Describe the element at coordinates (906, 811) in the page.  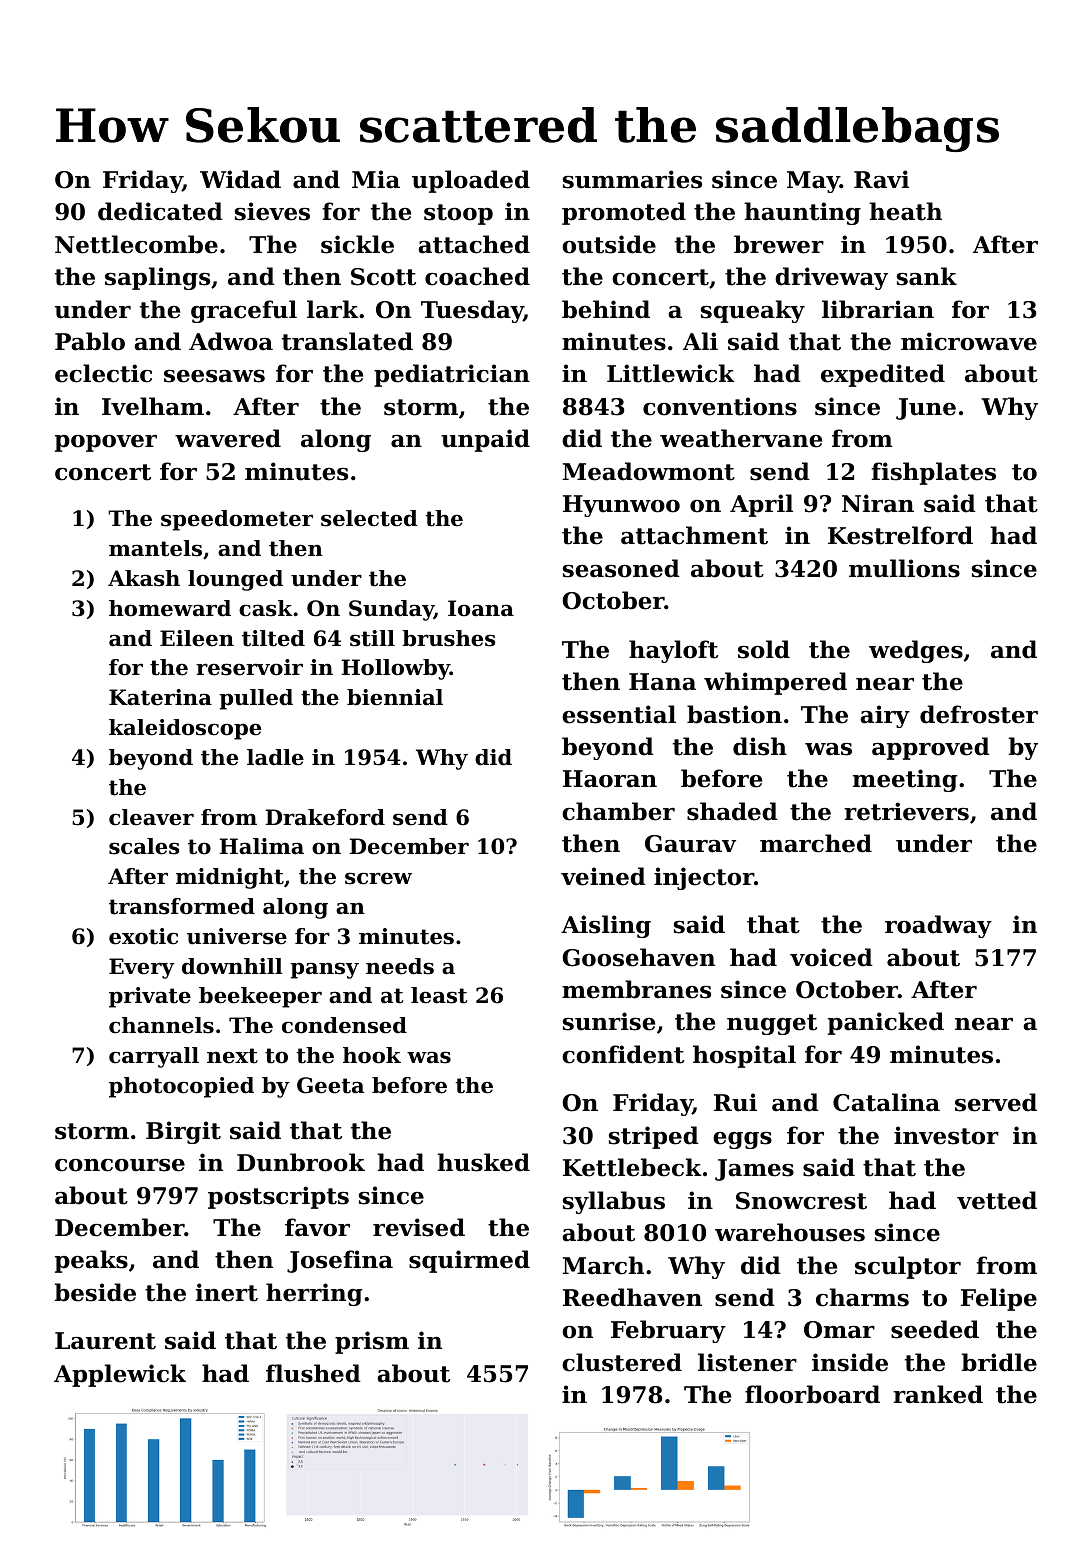
I see `retrievers` at that location.
